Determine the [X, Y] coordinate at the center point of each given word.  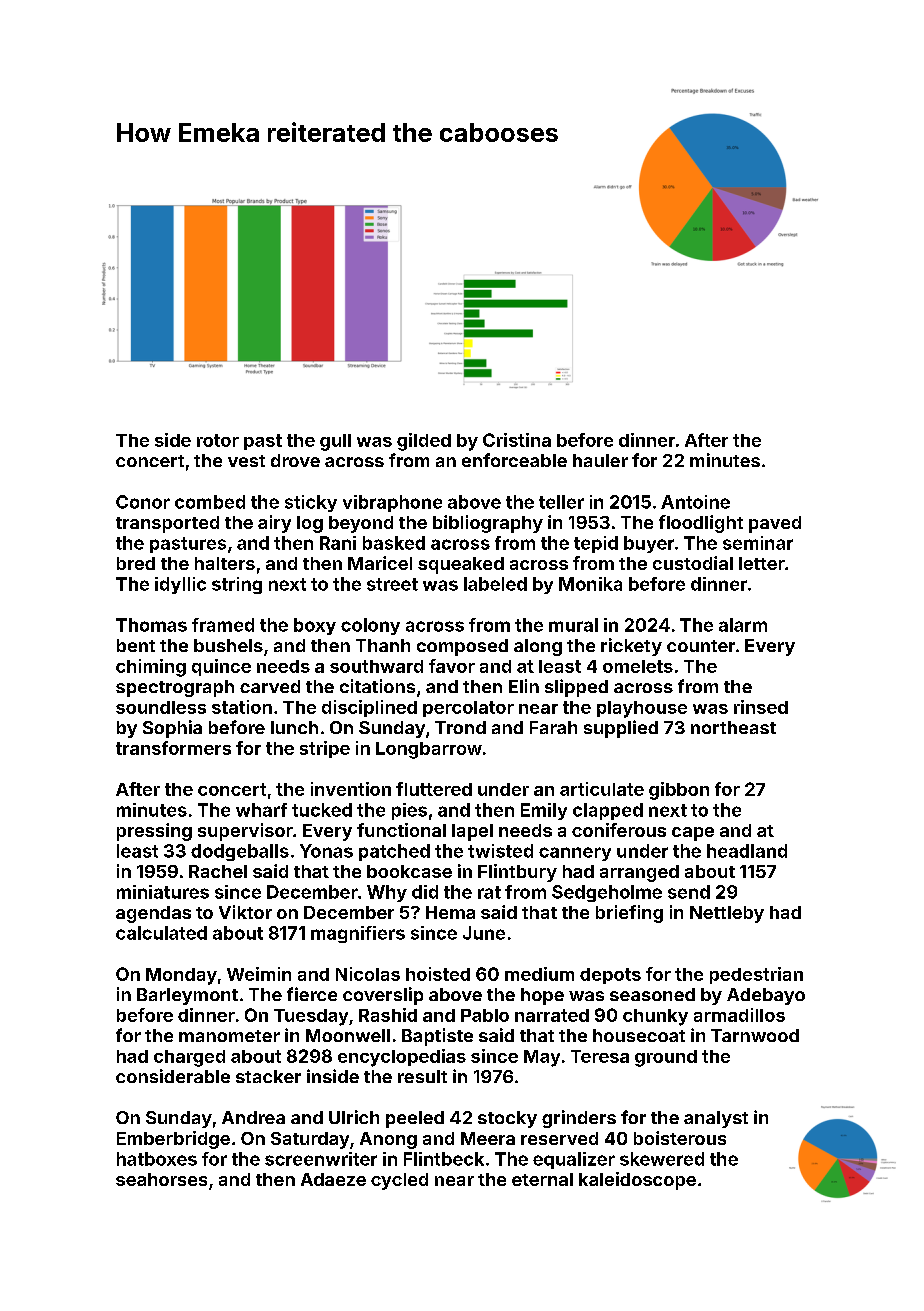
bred [136, 563]
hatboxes [157, 1159]
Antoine [695, 502]
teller [561, 502]
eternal [542, 1179]
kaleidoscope [637, 1181]
